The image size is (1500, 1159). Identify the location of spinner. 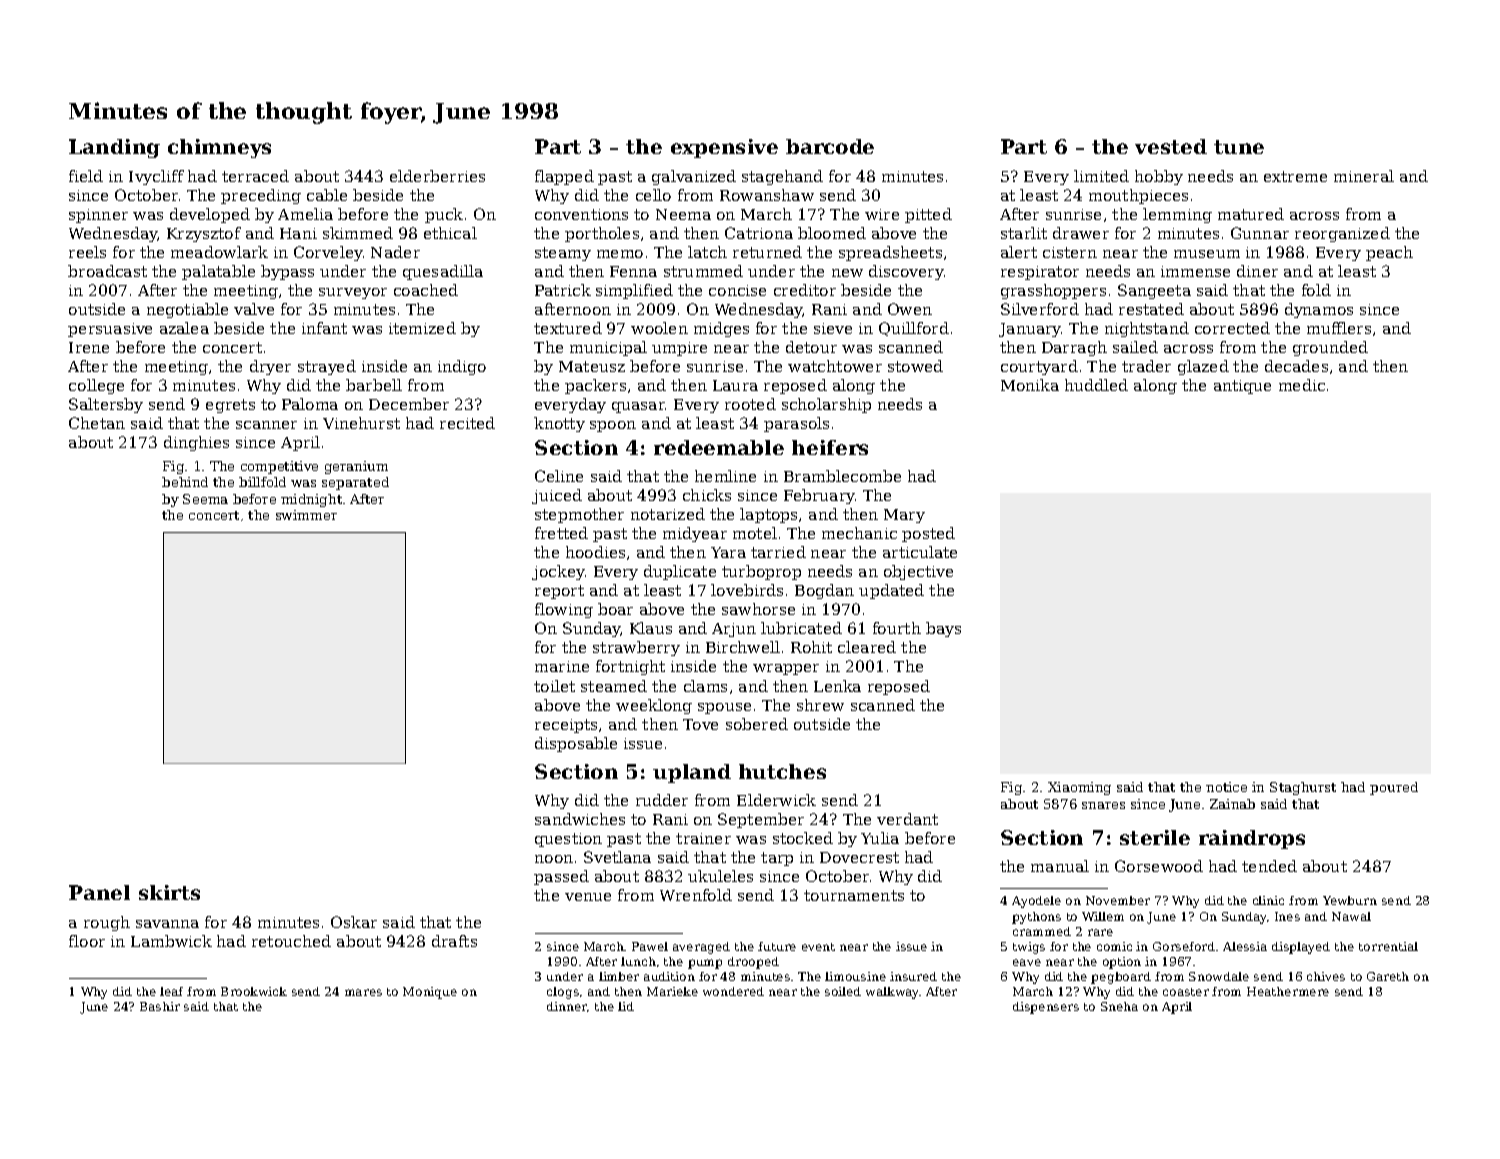
(98, 216).
